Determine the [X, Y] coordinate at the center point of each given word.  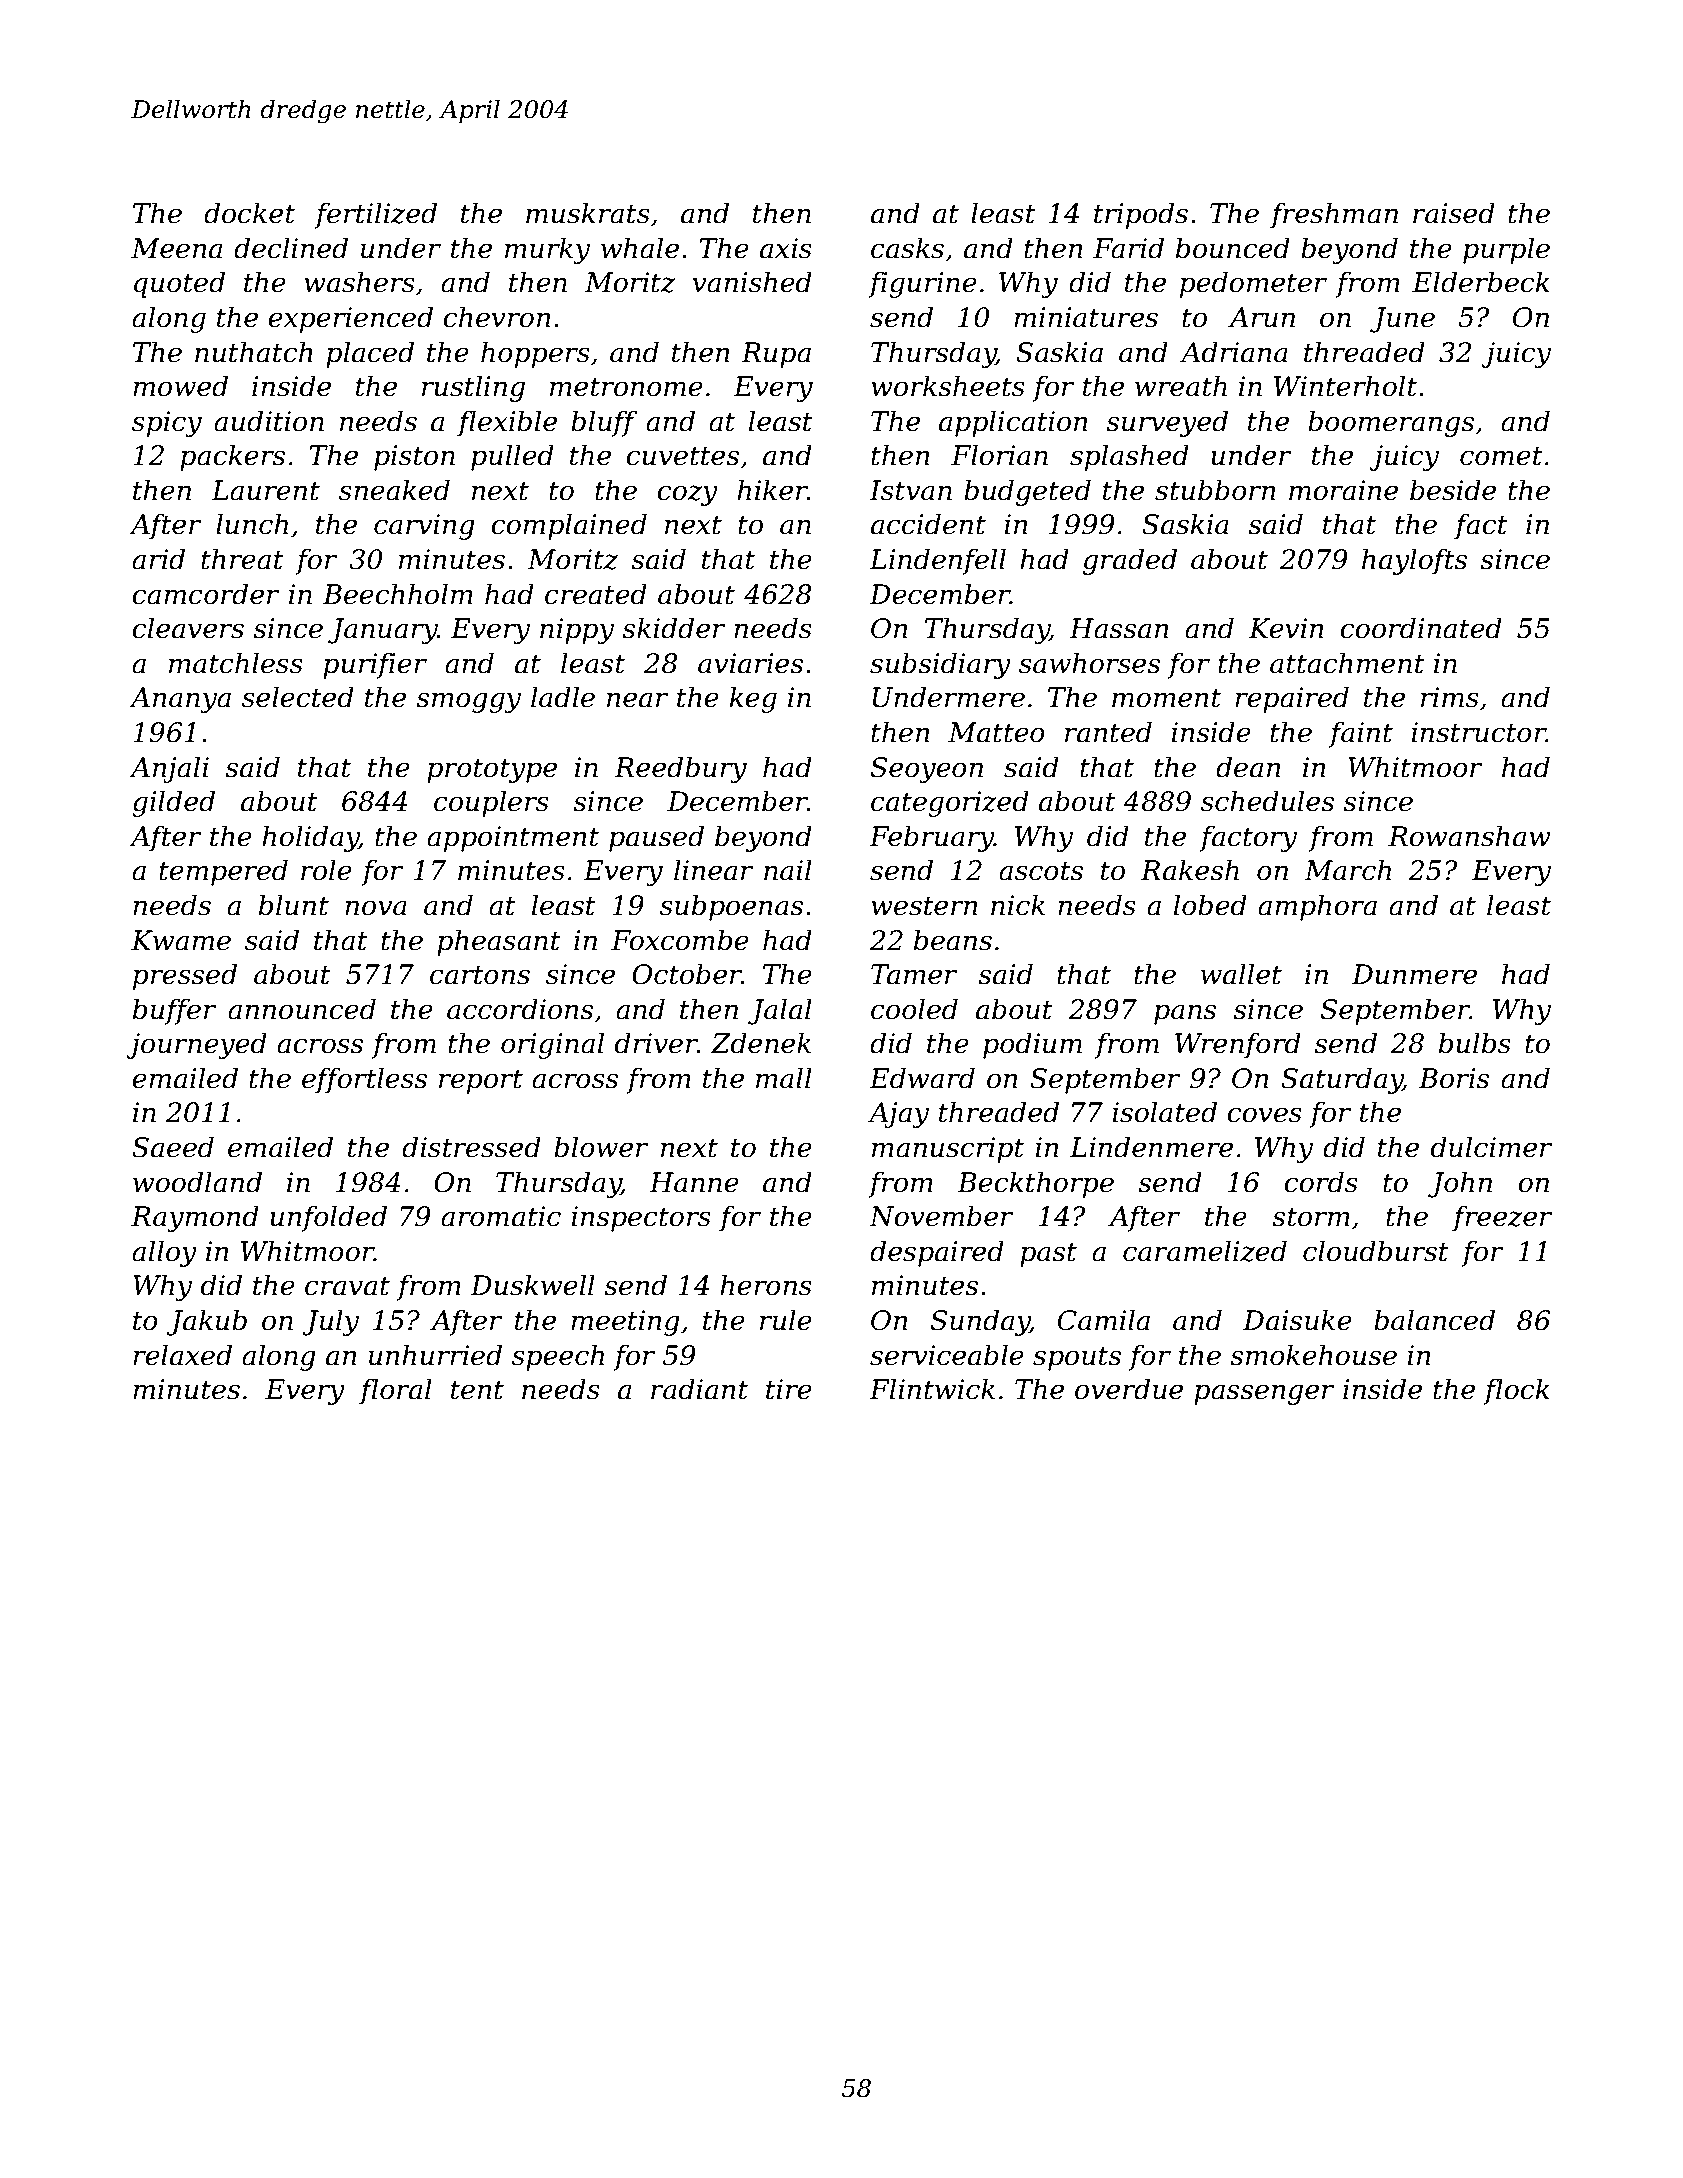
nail [788, 870]
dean [1248, 767]
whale [640, 248]
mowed [180, 386]
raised [1454, 213]
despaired [937, 1253]
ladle [563, 697]
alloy [164, 1253]
